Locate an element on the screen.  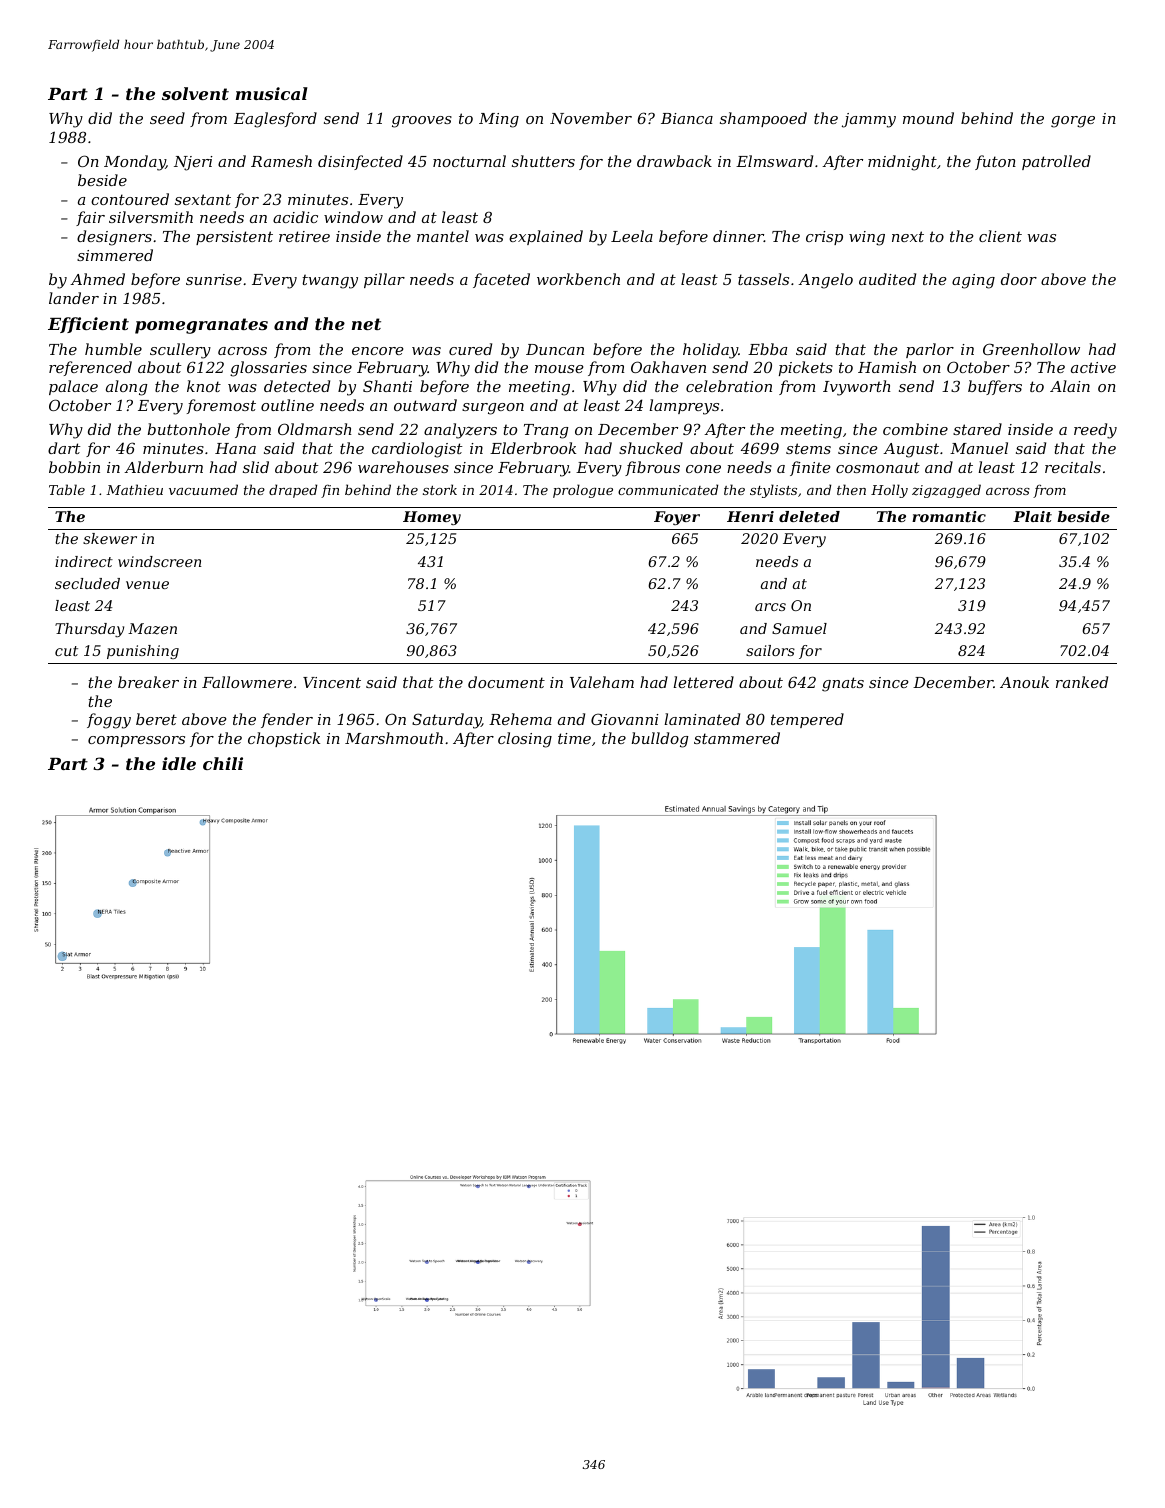
lampreys is located at coordinates (684, 407).
